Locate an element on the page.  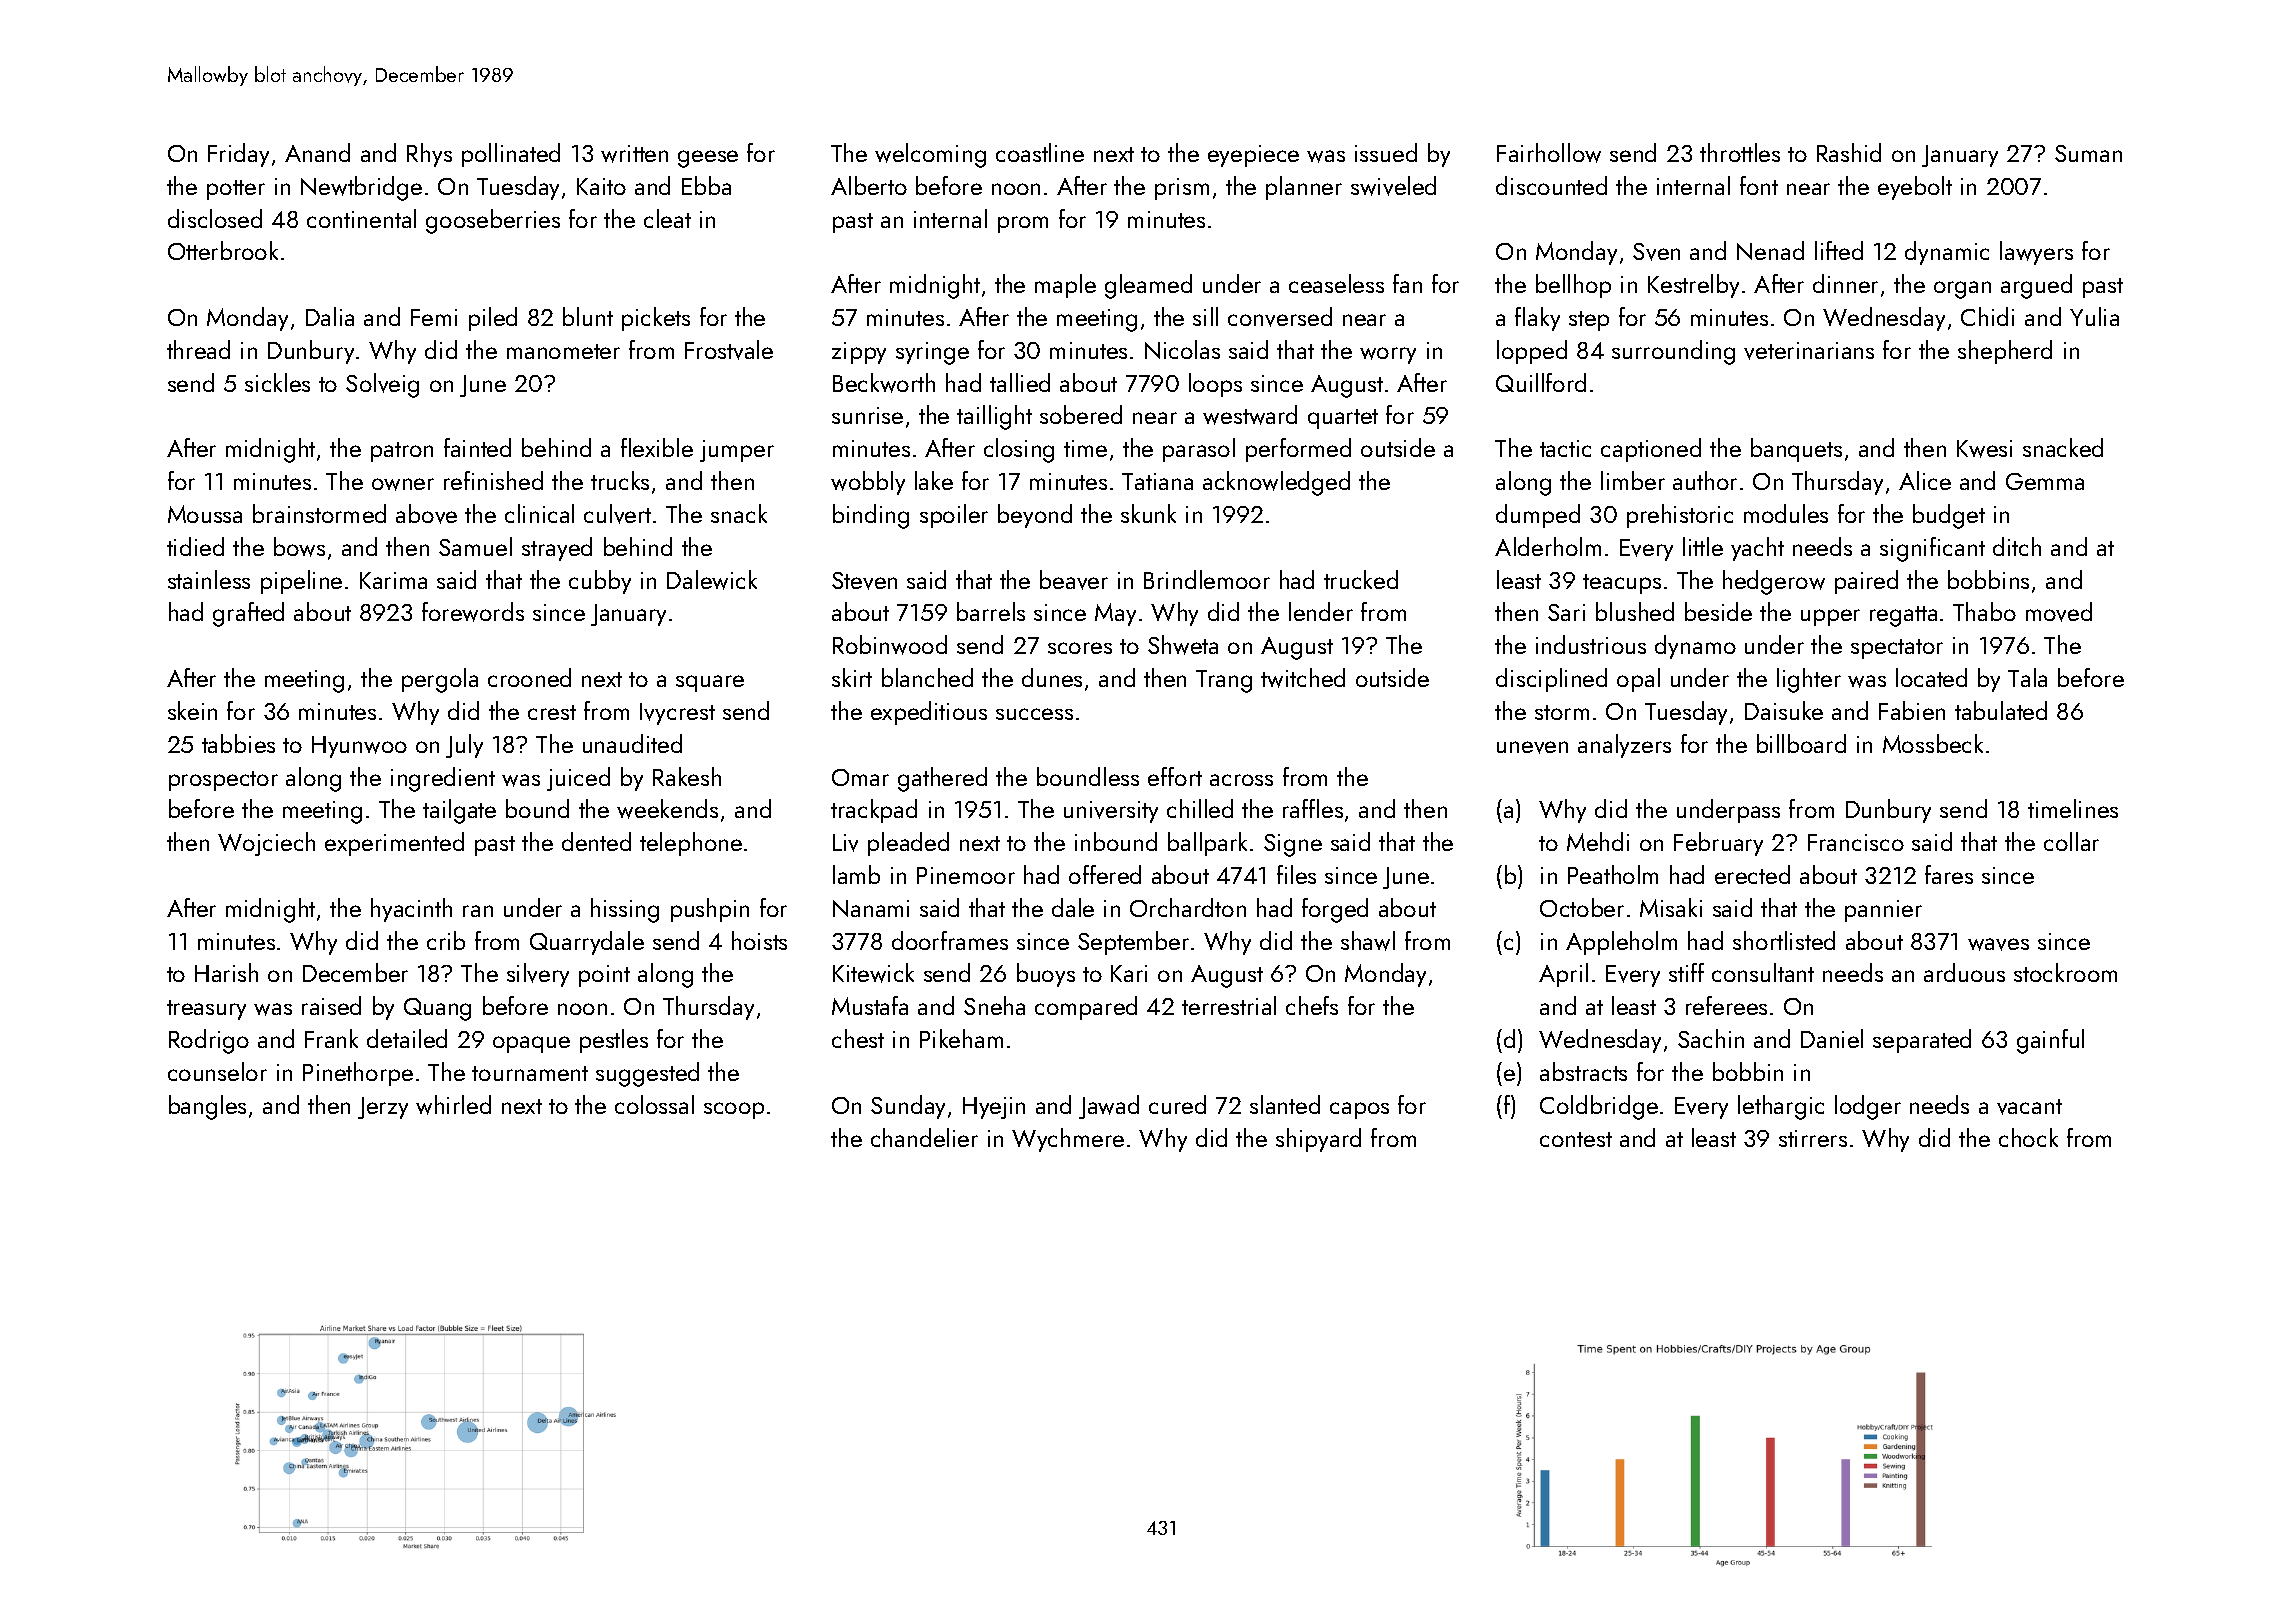
Mossbeck is located at coordinates (1933, 743).
